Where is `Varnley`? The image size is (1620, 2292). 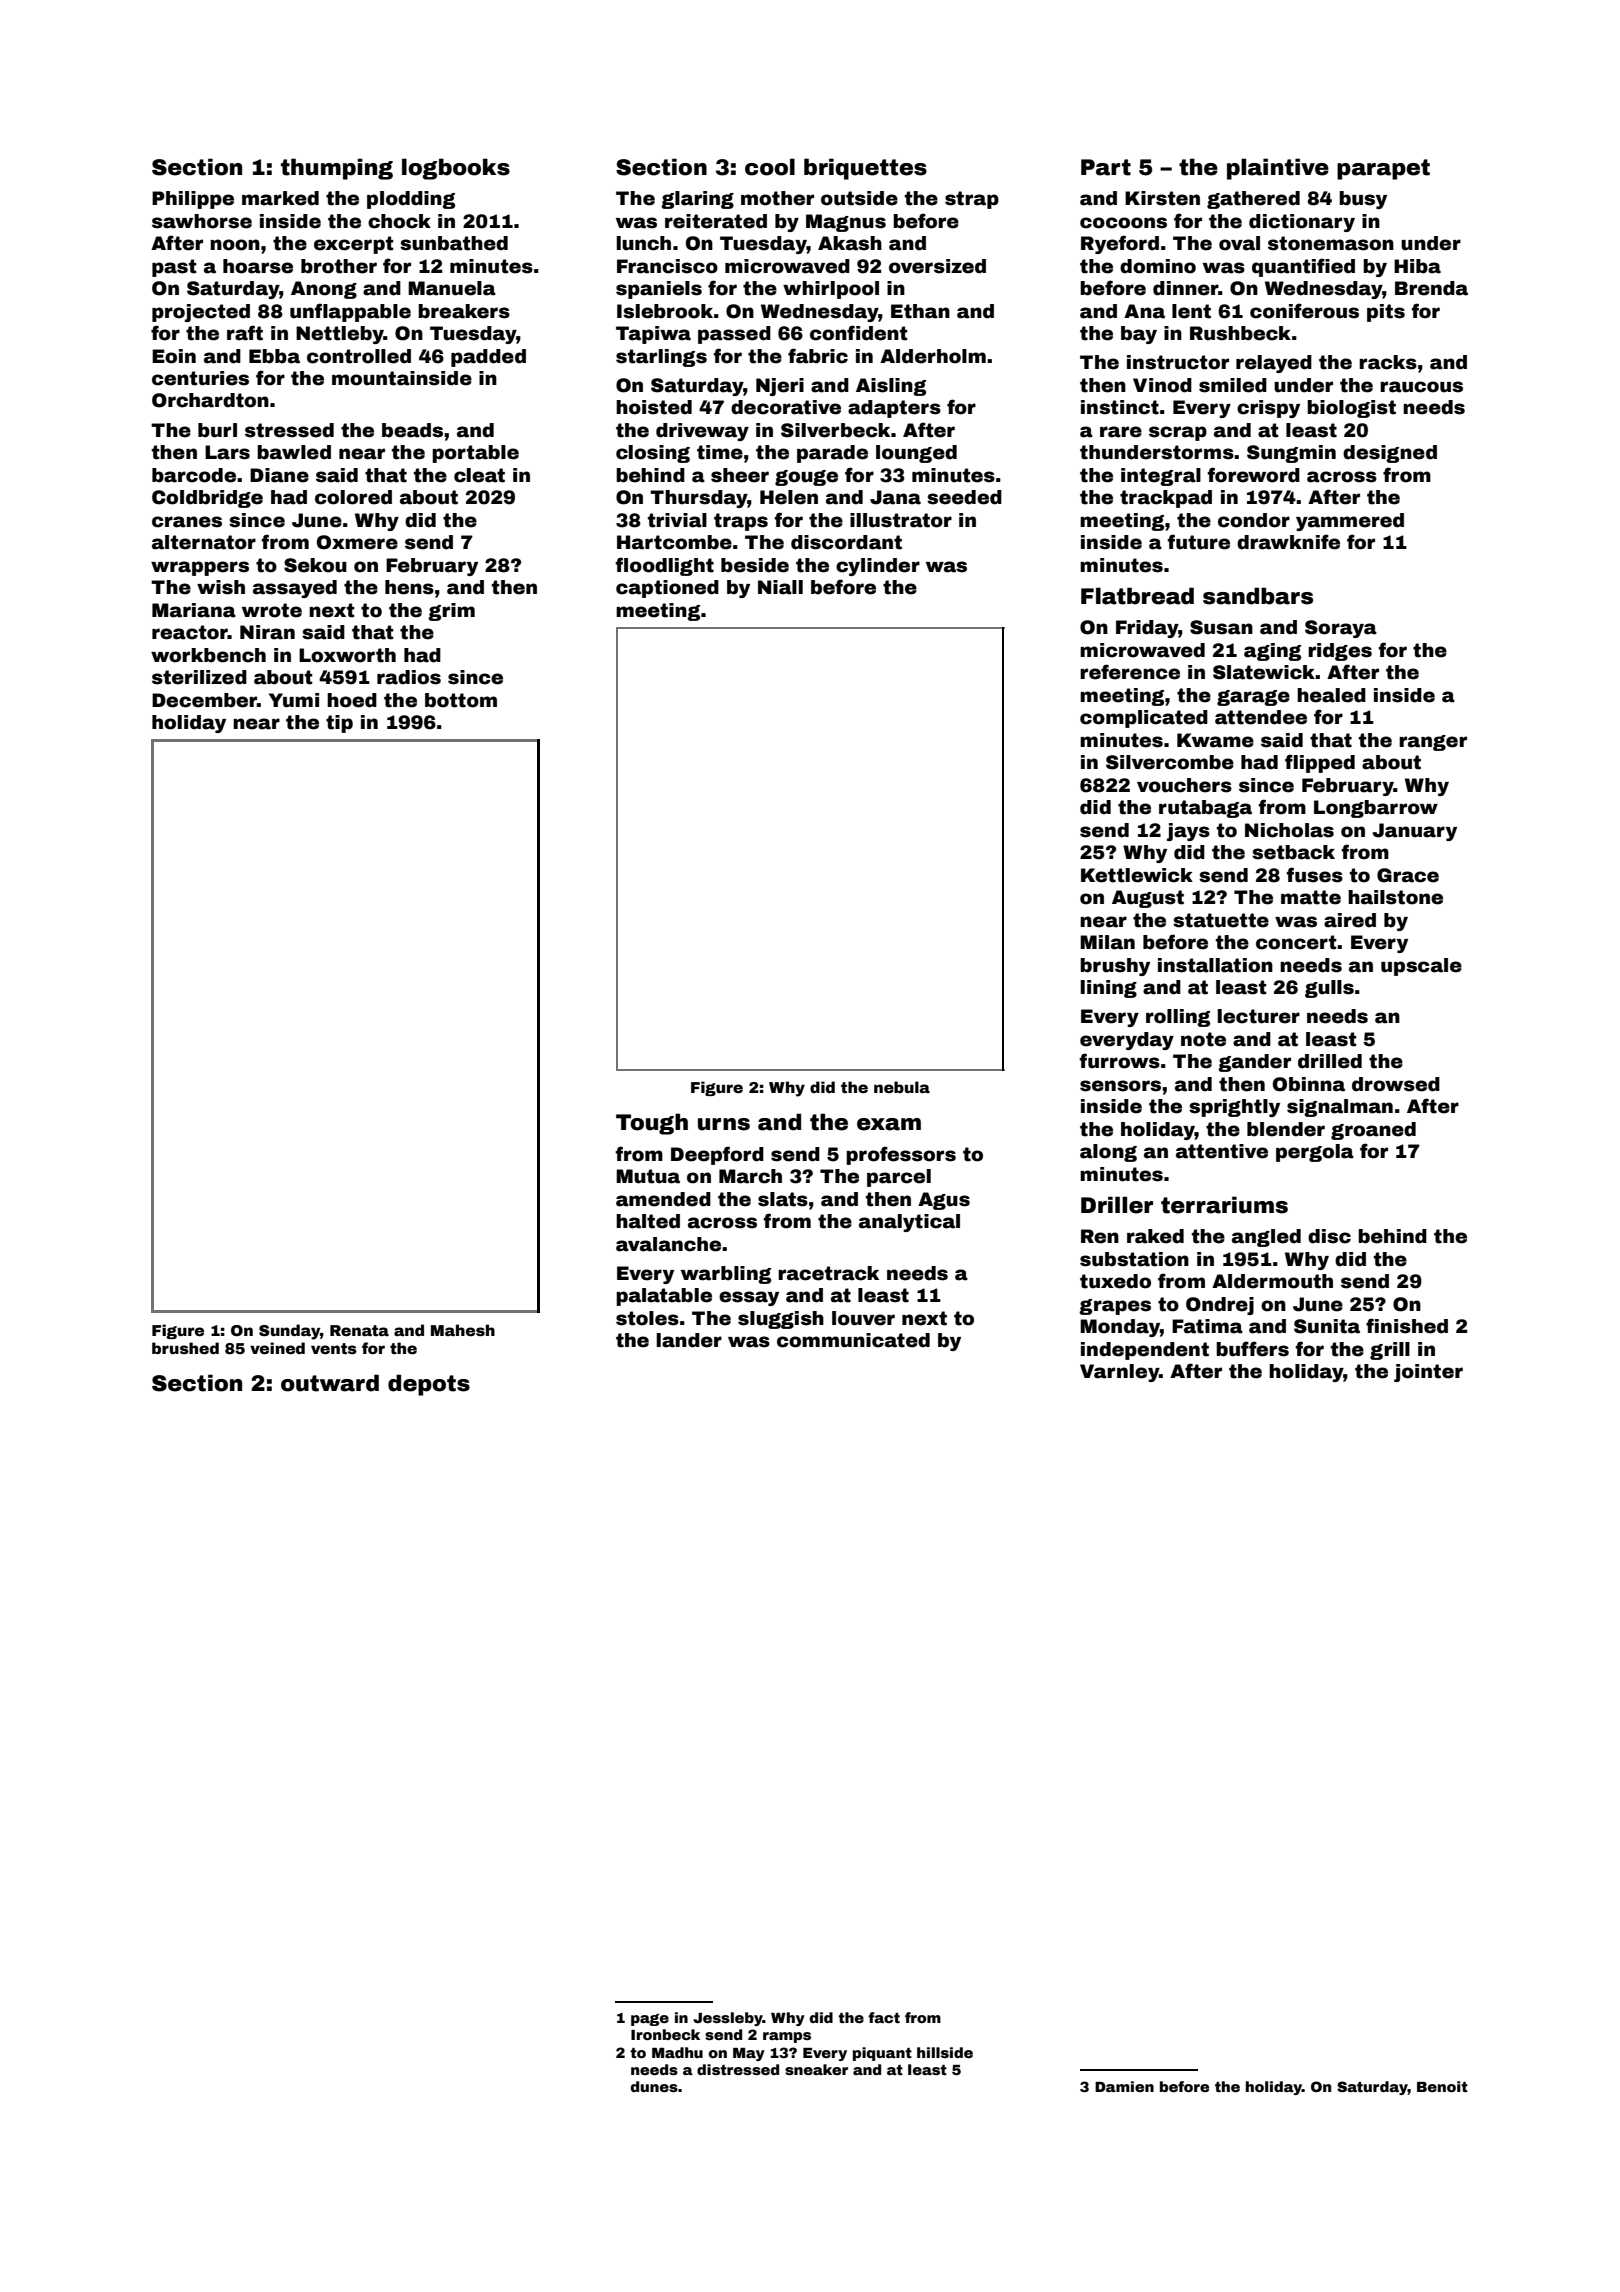
Varnley is located at coordinates (1119, 1373).
